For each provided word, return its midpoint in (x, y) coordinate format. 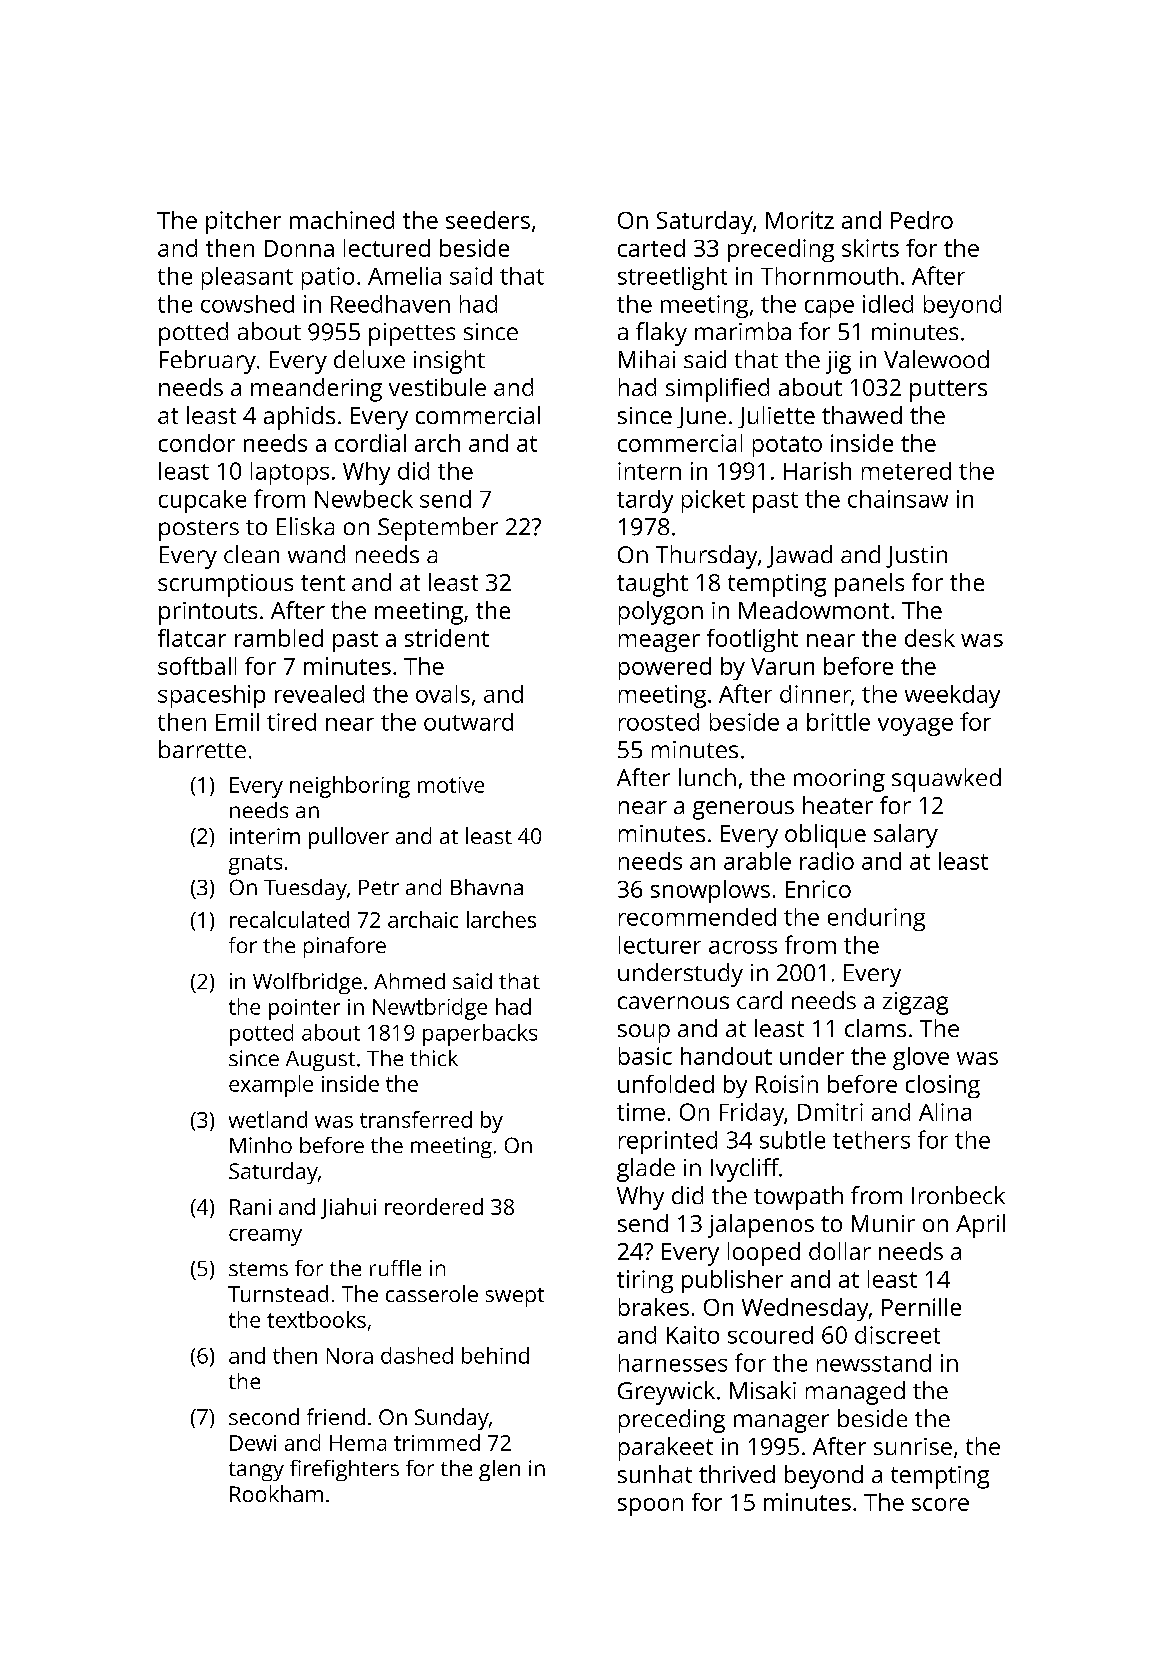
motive (451, 785)
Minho (261, 1145)
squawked (946, 780)
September (438, 529)
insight (449, 362)
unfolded (666, 1084)
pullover (349, 838)
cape (829, 309)
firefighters (344, 1470)
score (940, 1504)
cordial (370, 443)
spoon (650, 1507)
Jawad (799, 556)
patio (328, 278)
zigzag (915, 1003)
